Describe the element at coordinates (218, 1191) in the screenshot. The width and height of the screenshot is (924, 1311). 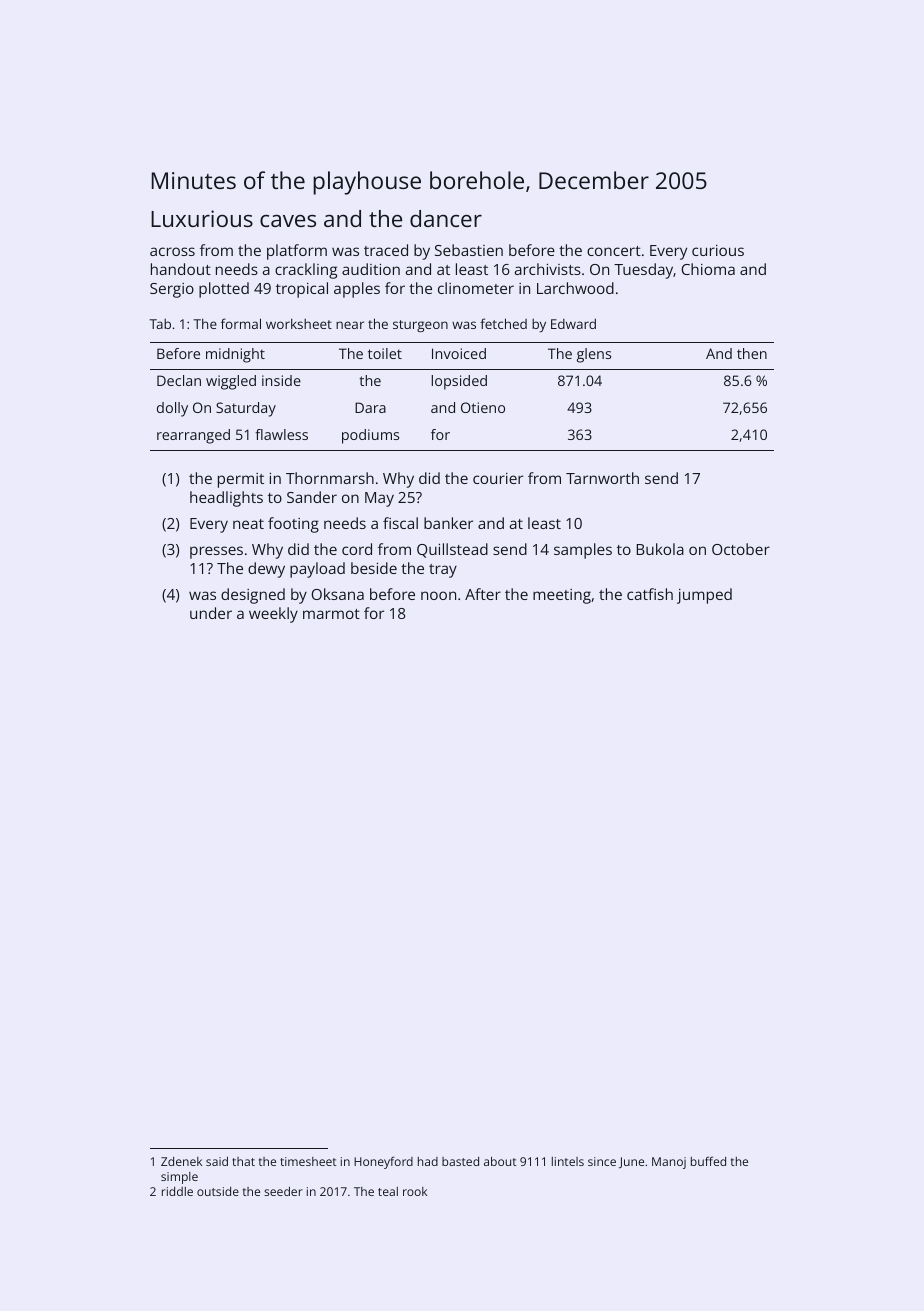
I see `outside` at that location.
